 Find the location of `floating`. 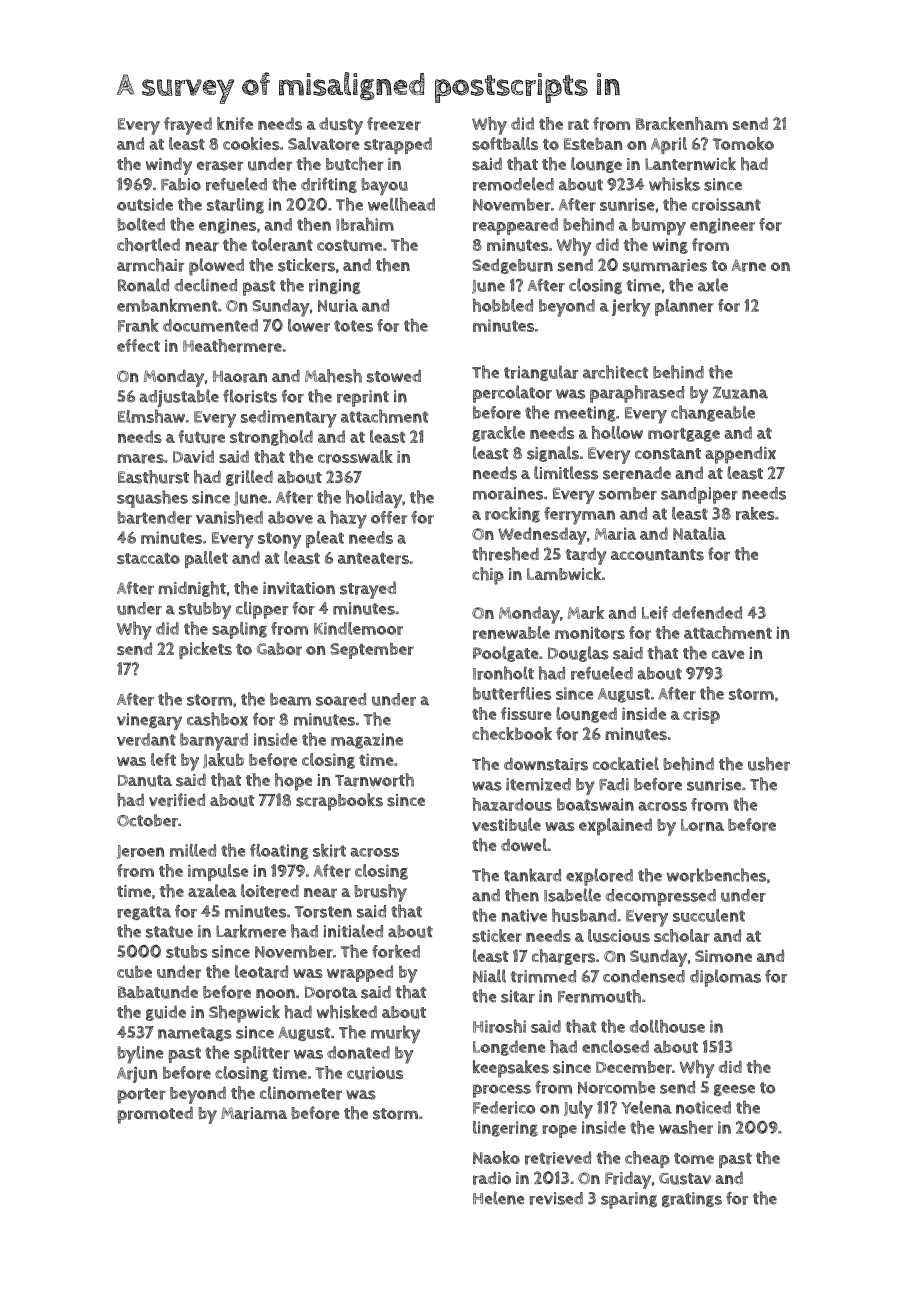

floating is located at coordinates (279, 852).
